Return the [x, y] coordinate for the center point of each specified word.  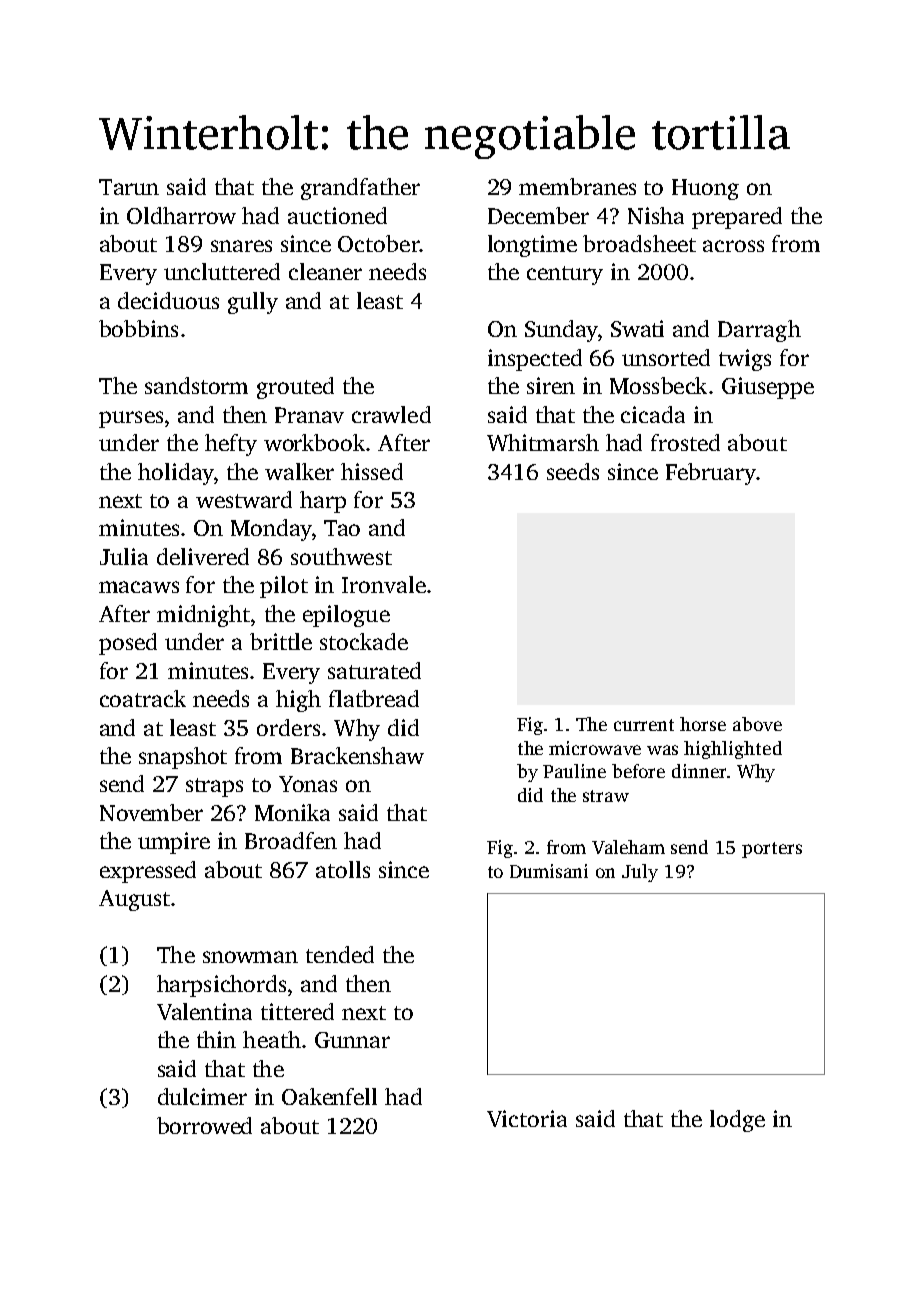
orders [288, 727]
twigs [745, 360]
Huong [705, 189]
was [662, 750]
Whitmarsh [543, 442]
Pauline [574, 771]
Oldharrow [181, 215]
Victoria [527, 1118]
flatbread [374, 698]
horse [703, 724]
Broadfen [291, 840]
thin [216, 1039]
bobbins [138, 328]
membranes [577, 186]
